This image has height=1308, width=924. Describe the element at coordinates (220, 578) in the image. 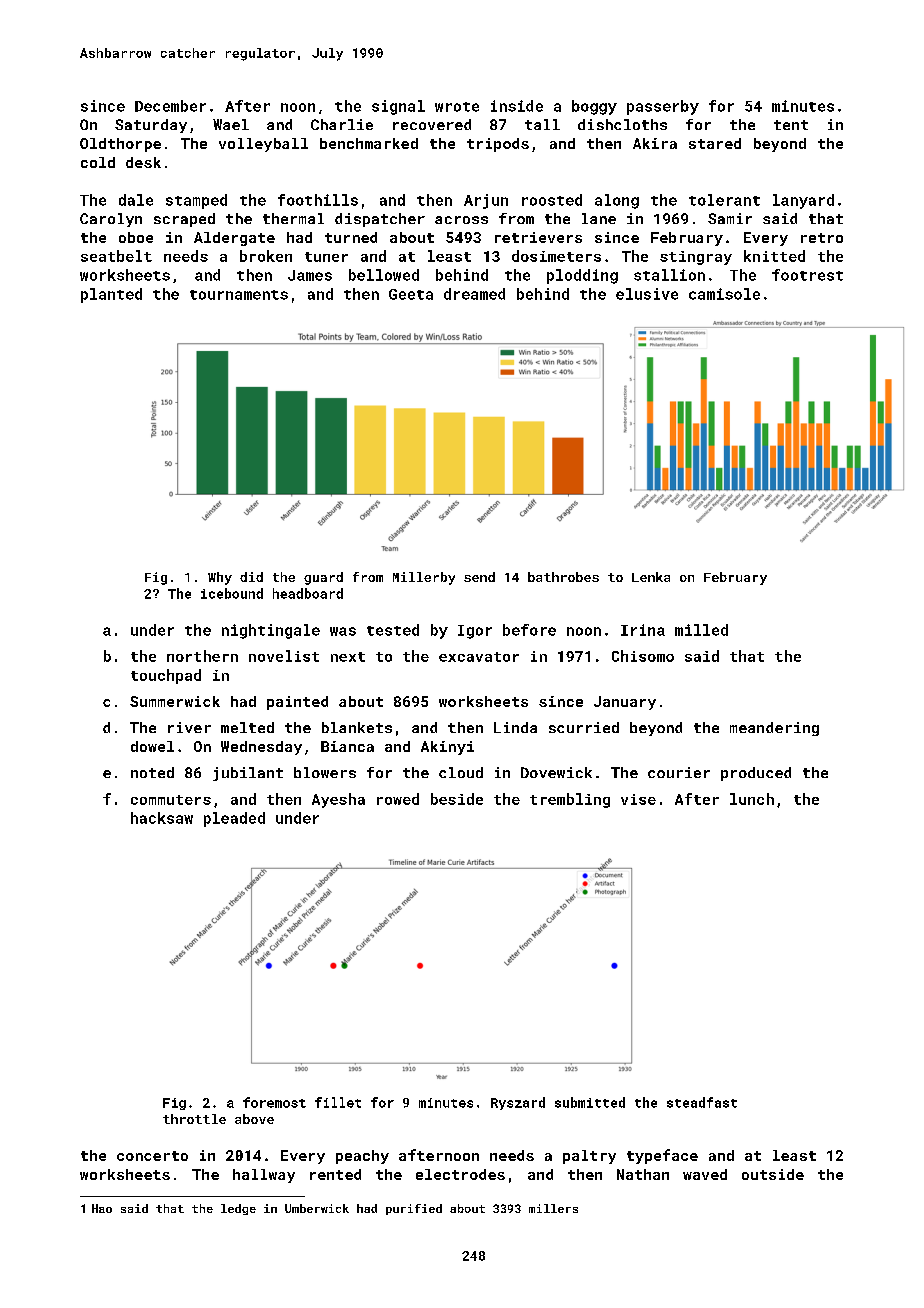

I see `Why` at that location.
